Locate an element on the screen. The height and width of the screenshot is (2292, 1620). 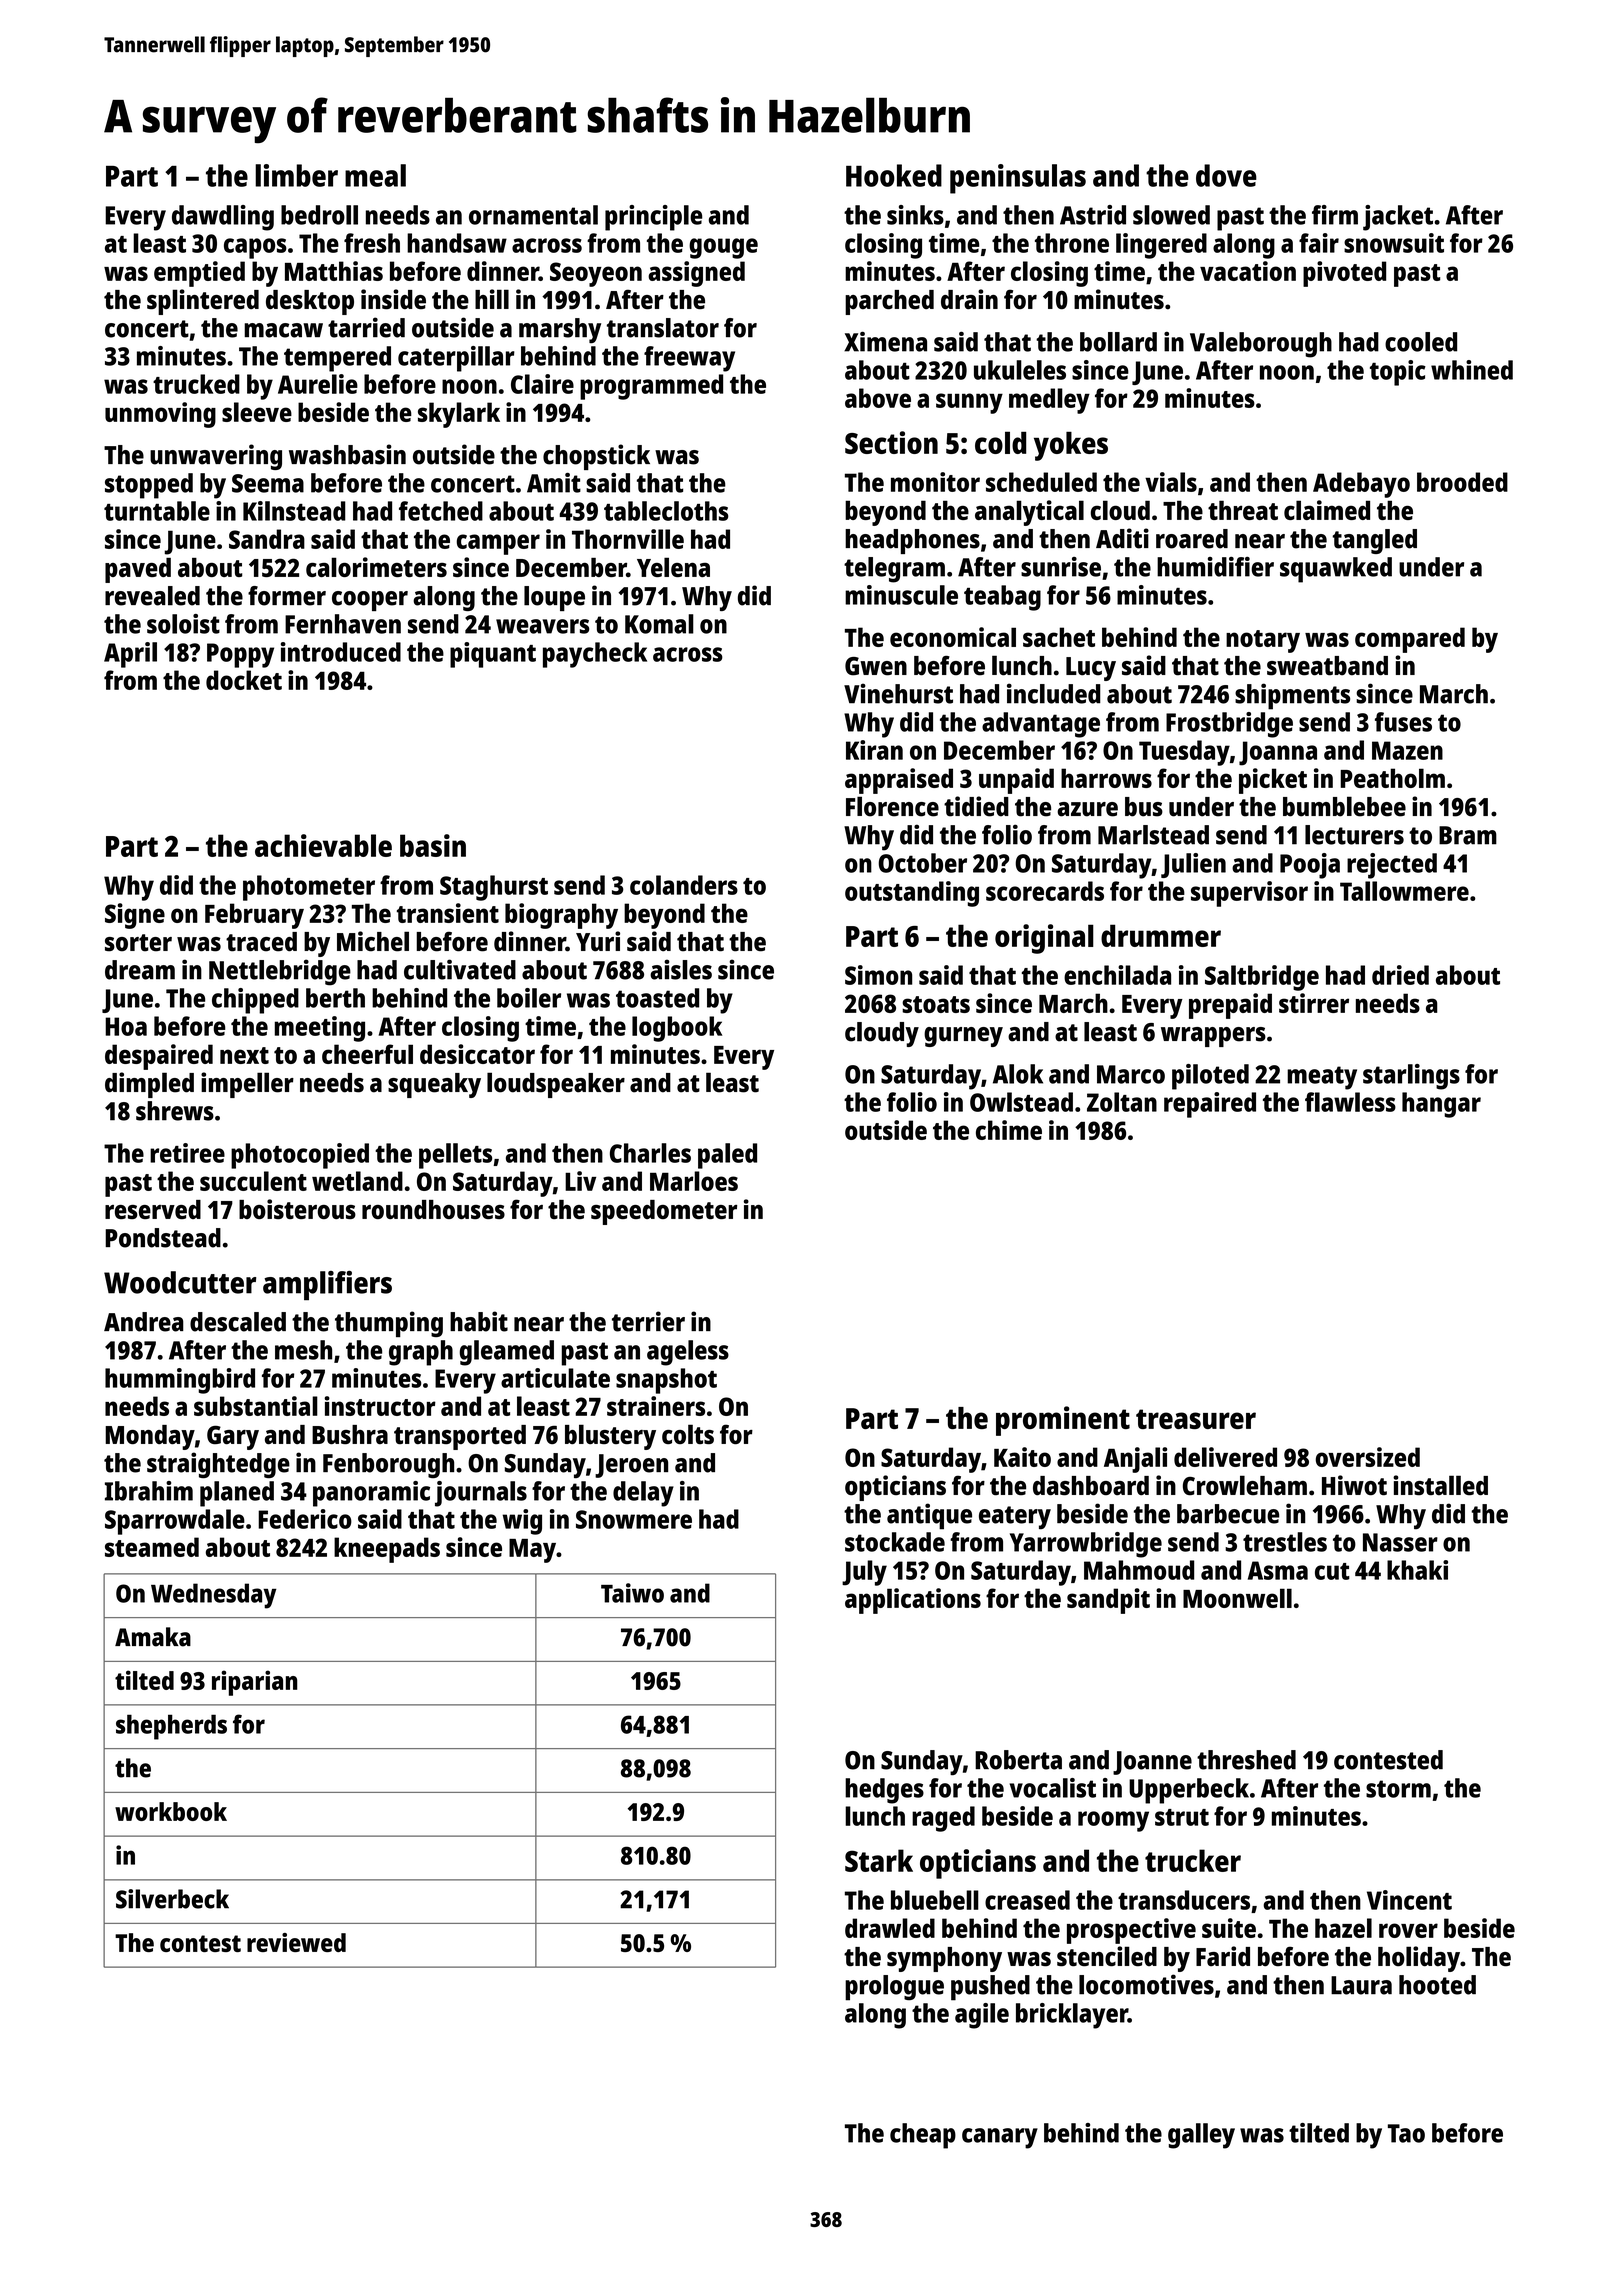
Aditi is located at coordinates (1122, 538).
